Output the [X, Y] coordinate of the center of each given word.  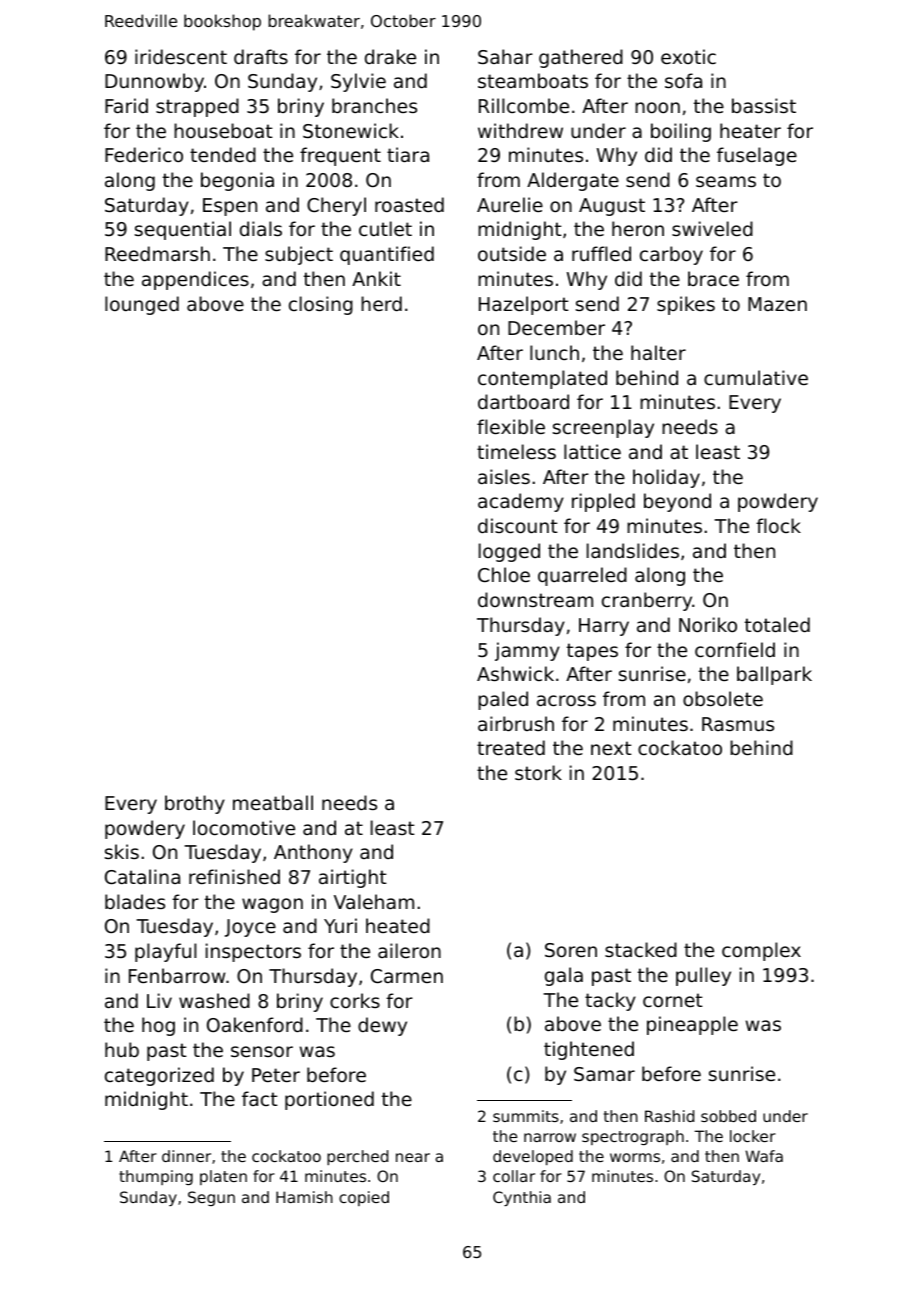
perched [357, 1157]
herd [381, 303]
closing [321, 305]
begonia [237, 181]
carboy [671, 255]
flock [778, 525]
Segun [211, 1198]
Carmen [407, 976]
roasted [409, 204]
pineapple [692, 1025]
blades [135, 901]
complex [761, 951]
